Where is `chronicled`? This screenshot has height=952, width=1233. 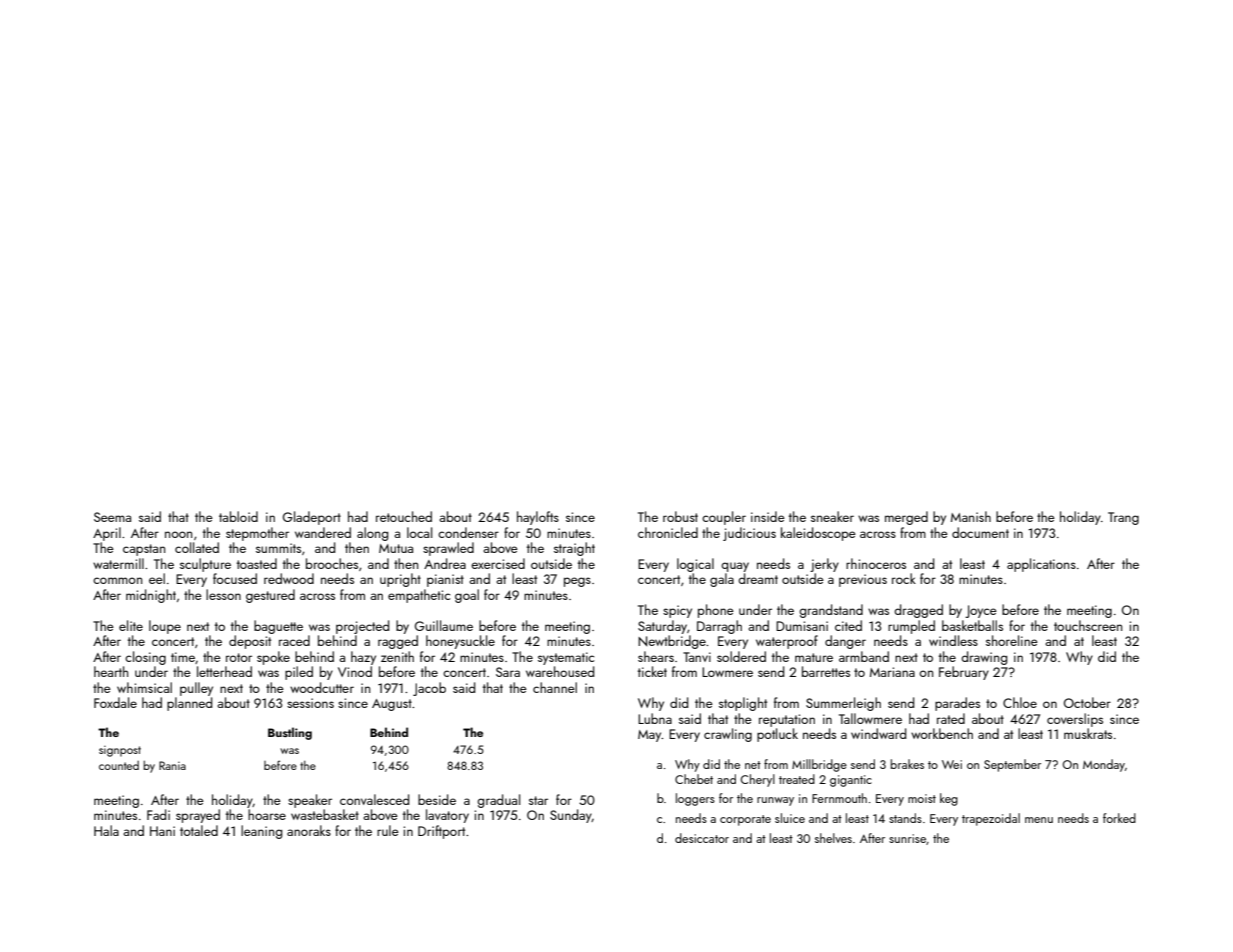
chronicled is located at coordinates (668, 532).
